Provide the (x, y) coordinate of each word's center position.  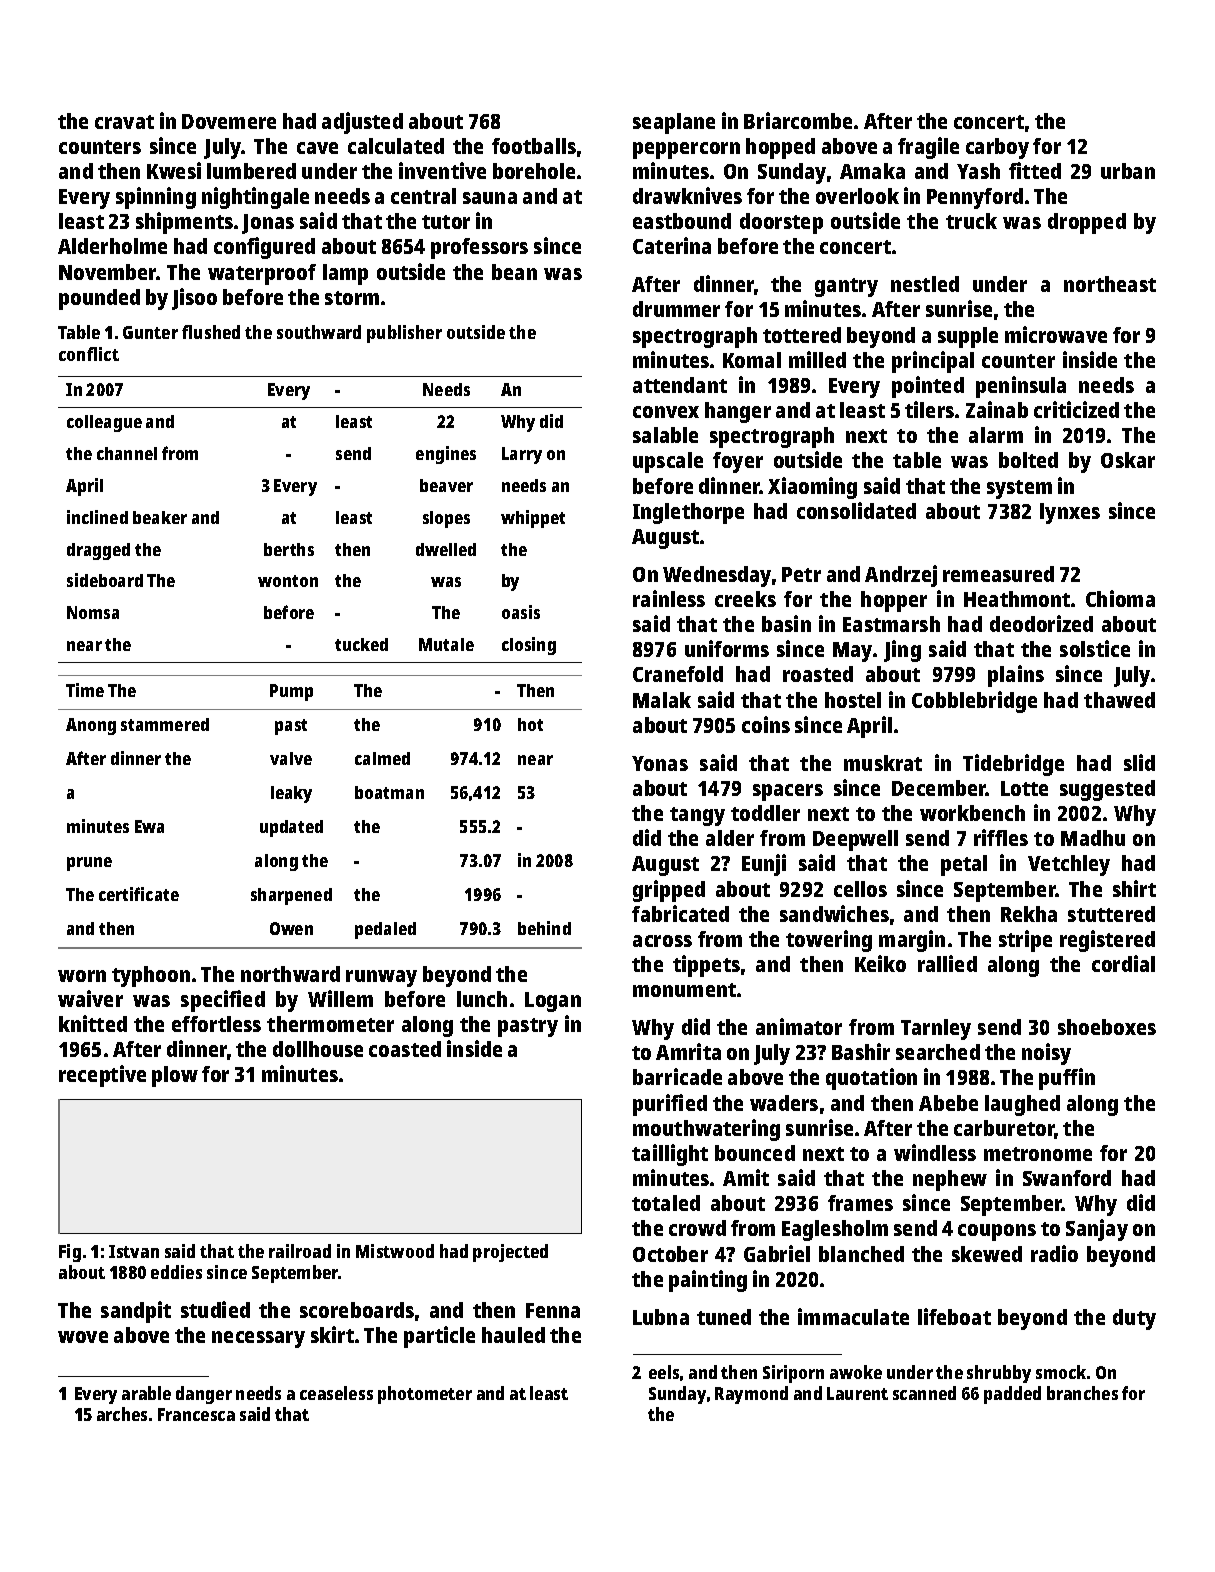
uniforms (727, 648)
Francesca (196, 1414)
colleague (104, 423)
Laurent (857, 1393)
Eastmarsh (891, 624)
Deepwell (855, 840)
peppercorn (686, 150)
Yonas (660, 763)
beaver (446, 485)
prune (89, 864)
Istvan (134, 1251)
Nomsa (93, 612)
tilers (929, 409)
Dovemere (229, 121)
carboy (997, 148)
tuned (724, 1317)
